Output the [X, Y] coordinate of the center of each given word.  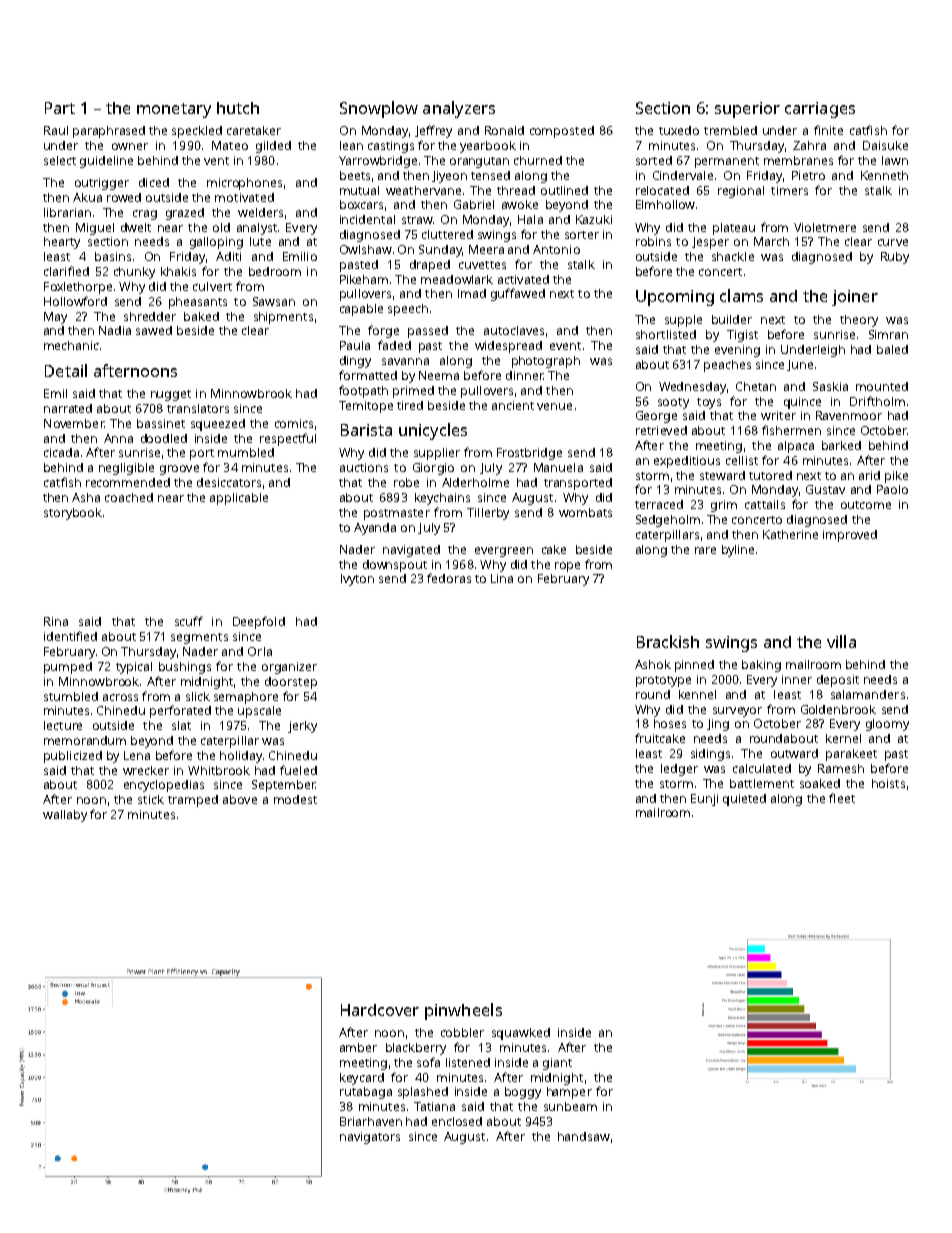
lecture [63, 725]
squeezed [218, 425]
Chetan [756, 386]
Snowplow [379, 109]
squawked [521, 1034]
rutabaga [366, 1093]
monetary [174, 110]
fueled [298, 770]
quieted [744, 800]
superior [747, 110]
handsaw [584, 1136]
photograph [546, 362]
